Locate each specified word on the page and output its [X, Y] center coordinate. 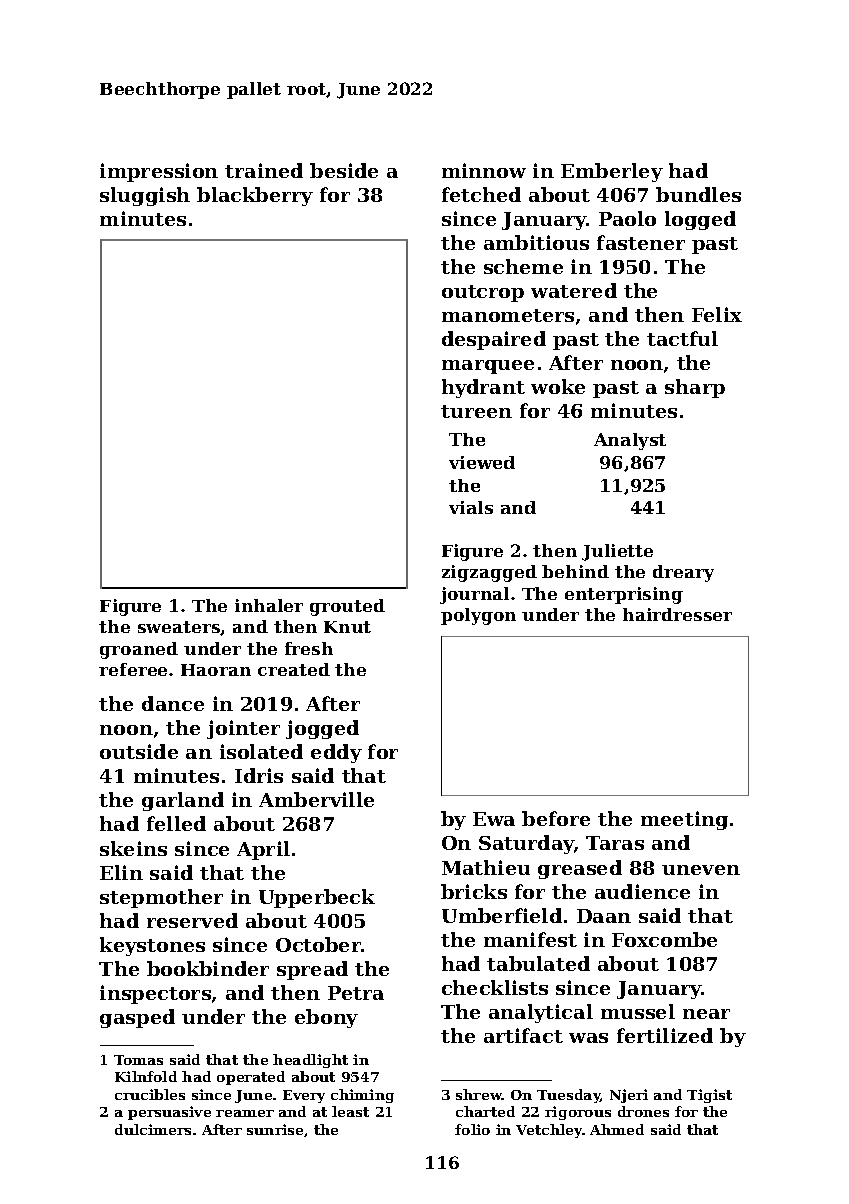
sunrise [275, 1129]
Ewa [494, 819]
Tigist [709, 1096]
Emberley [612, 172]
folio [472, 1129]
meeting [684, 820]
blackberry [255, 196]
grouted [347, 607]
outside [139, 751]
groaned [139, 650]
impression [159, 172]
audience [642, 891]
